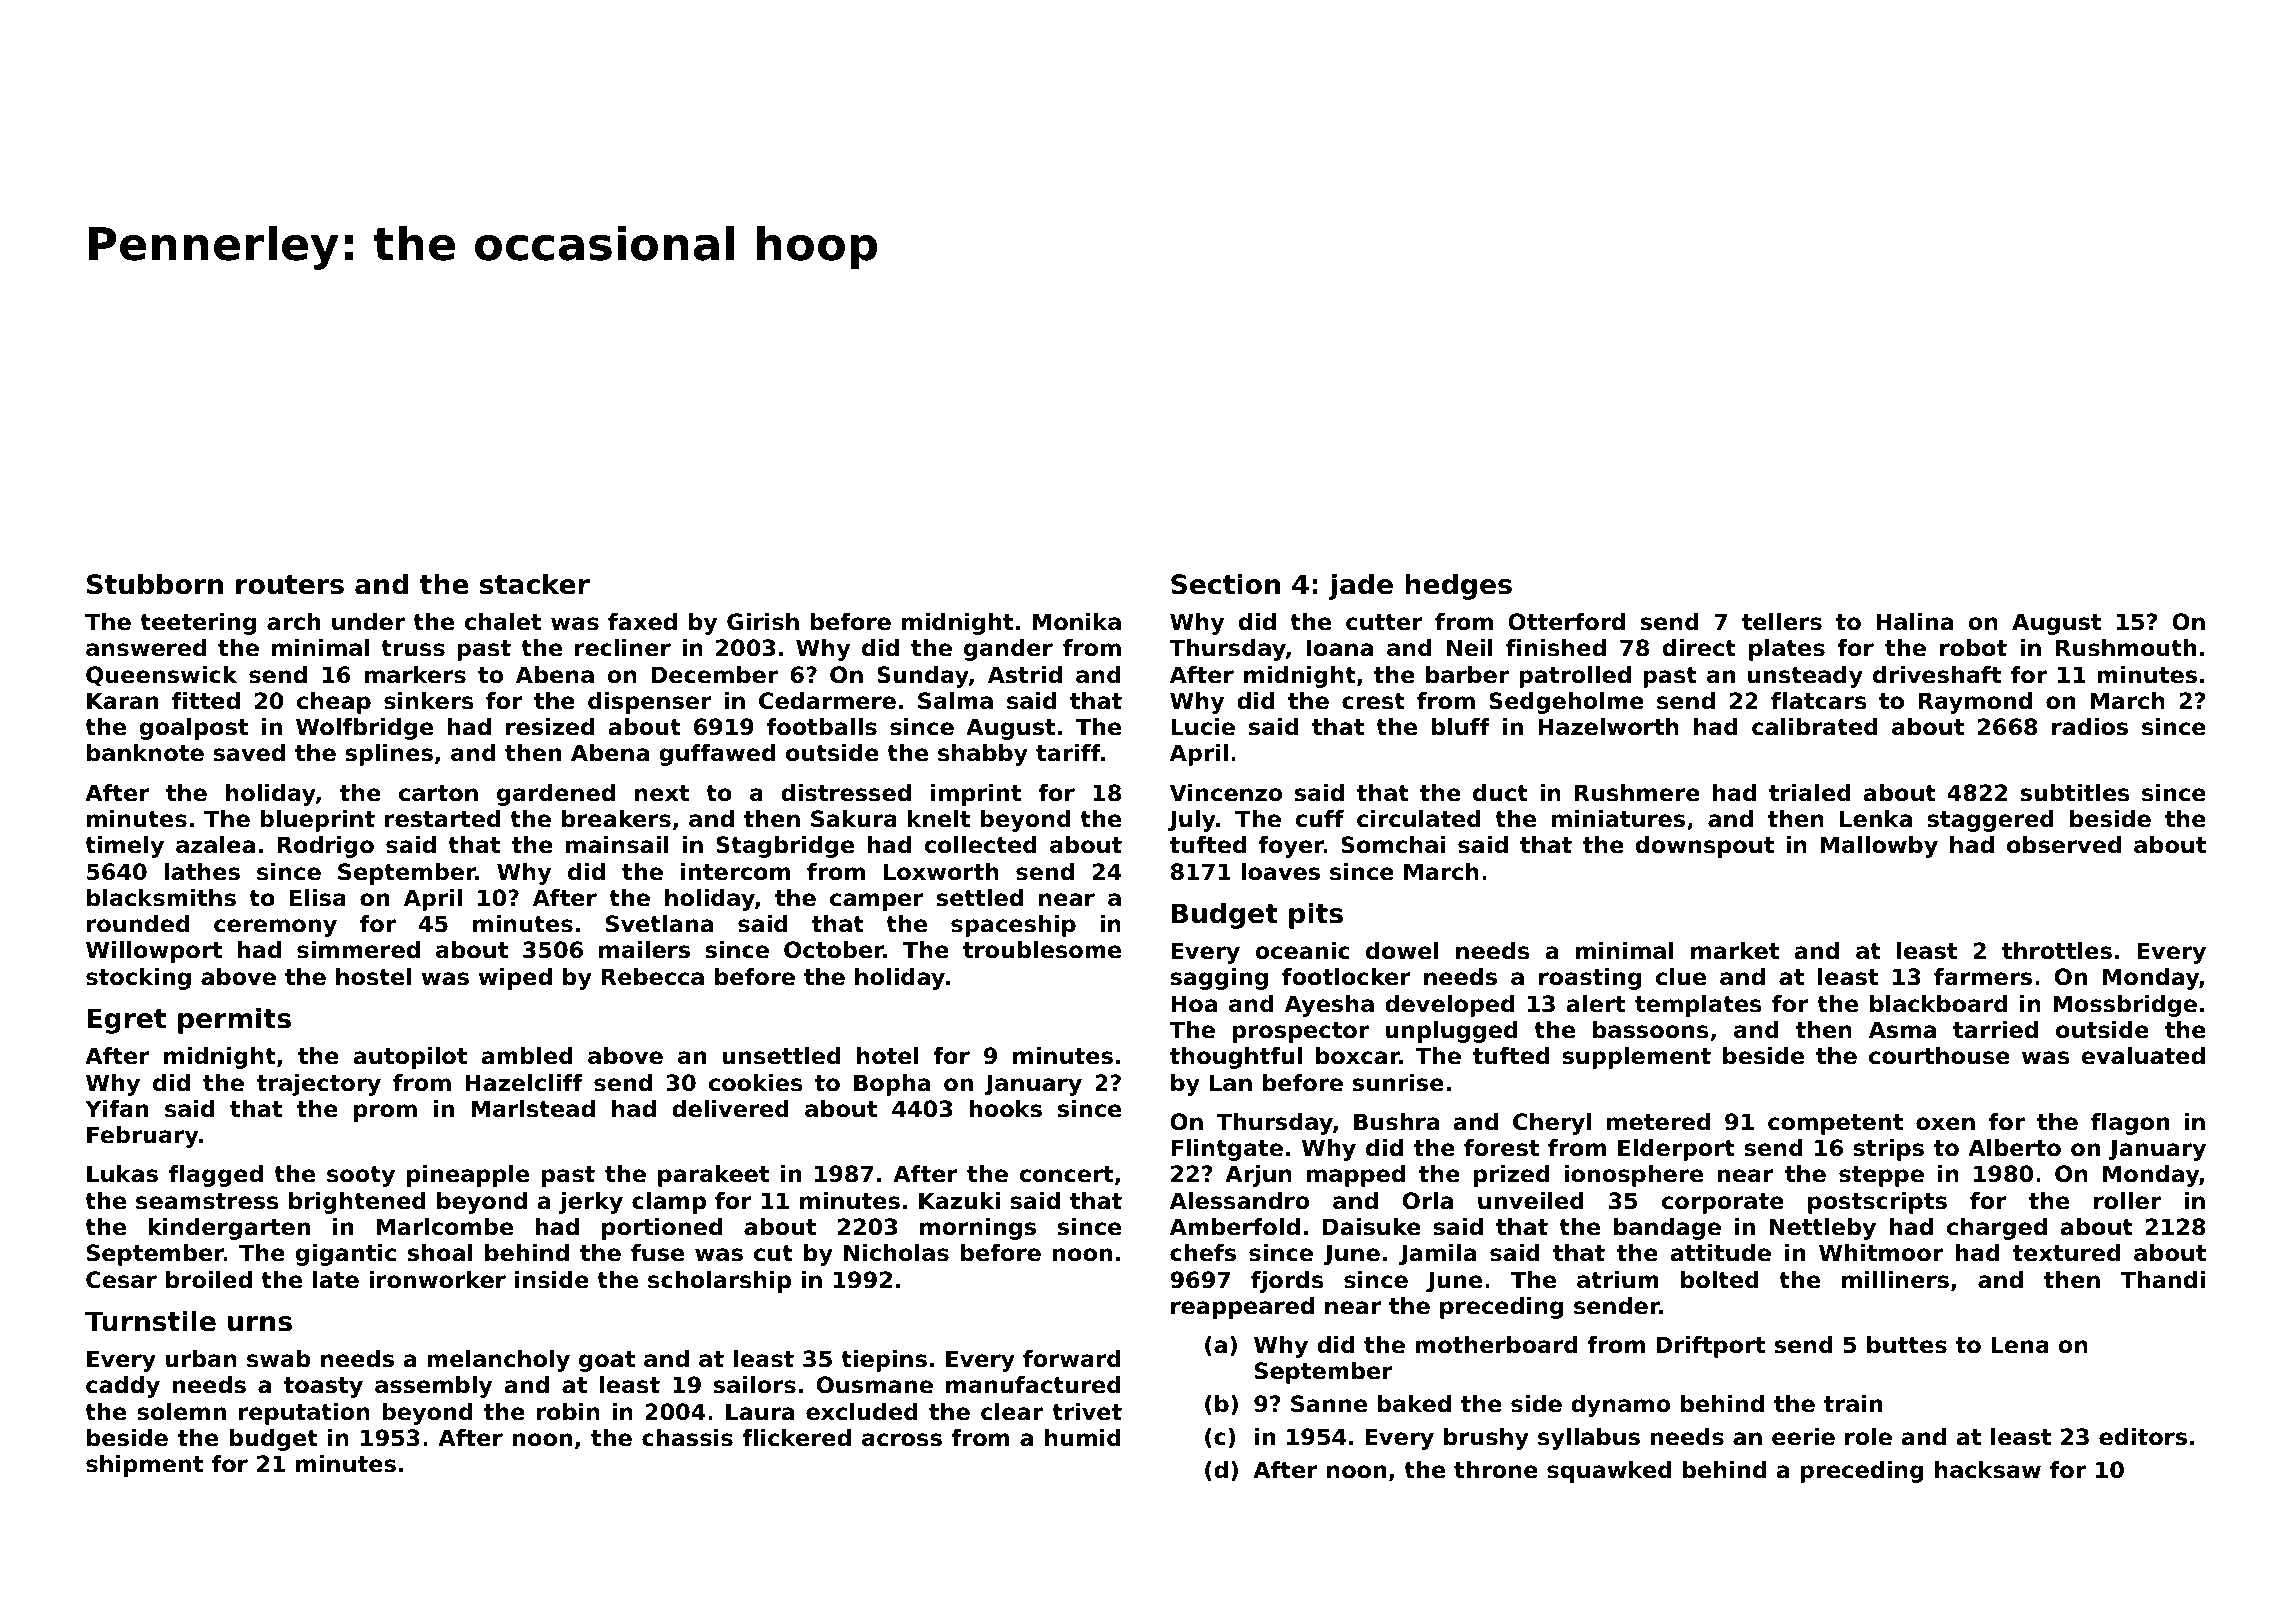  What do you see at coordinates (978, 1229) in the document?
I see `mornings` at bounding box center [978, 1229].
